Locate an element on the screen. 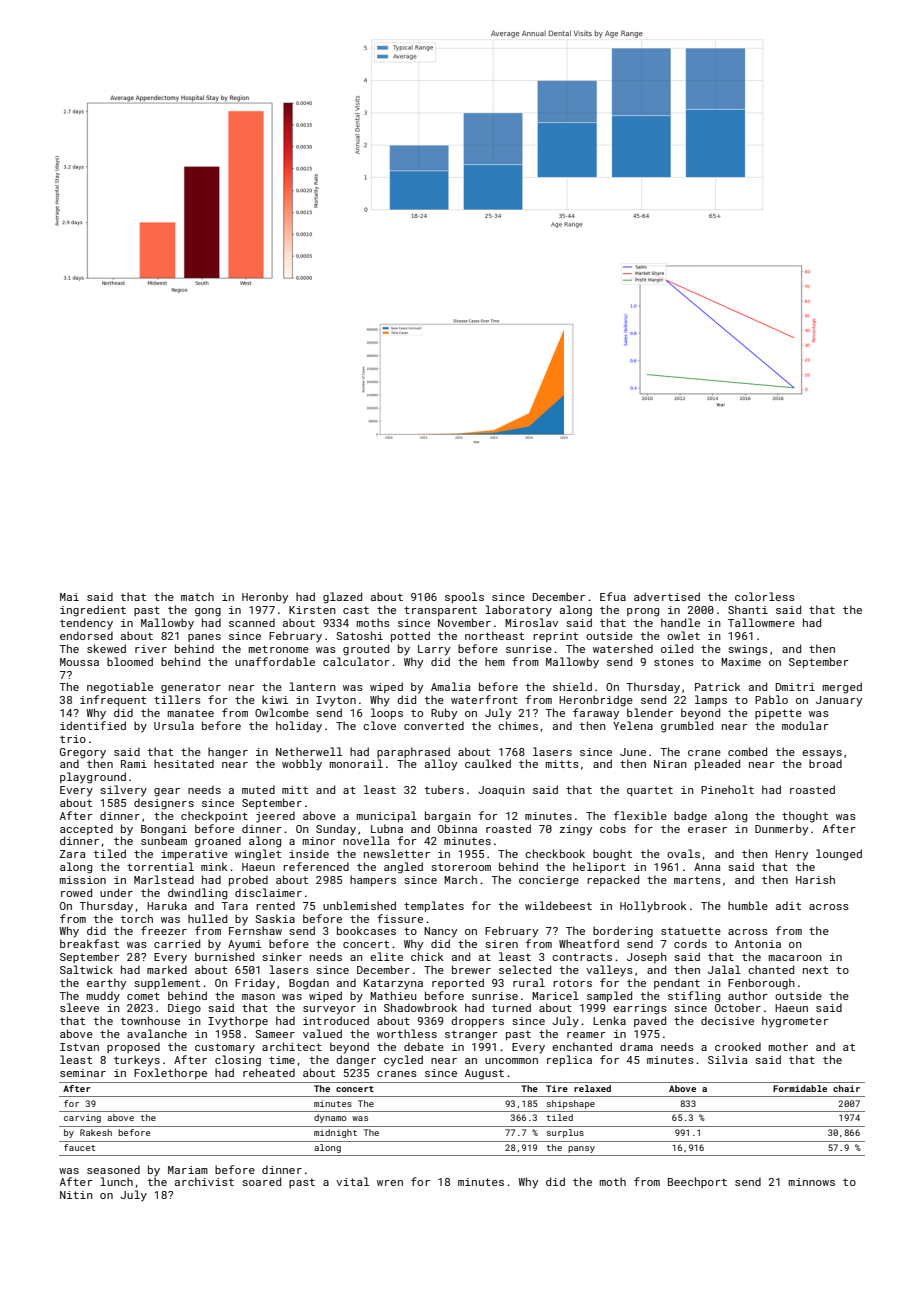 Image resolution: width=924 pixels, height=1308 pixels. Moussa is located at coordinates (79, 662).
